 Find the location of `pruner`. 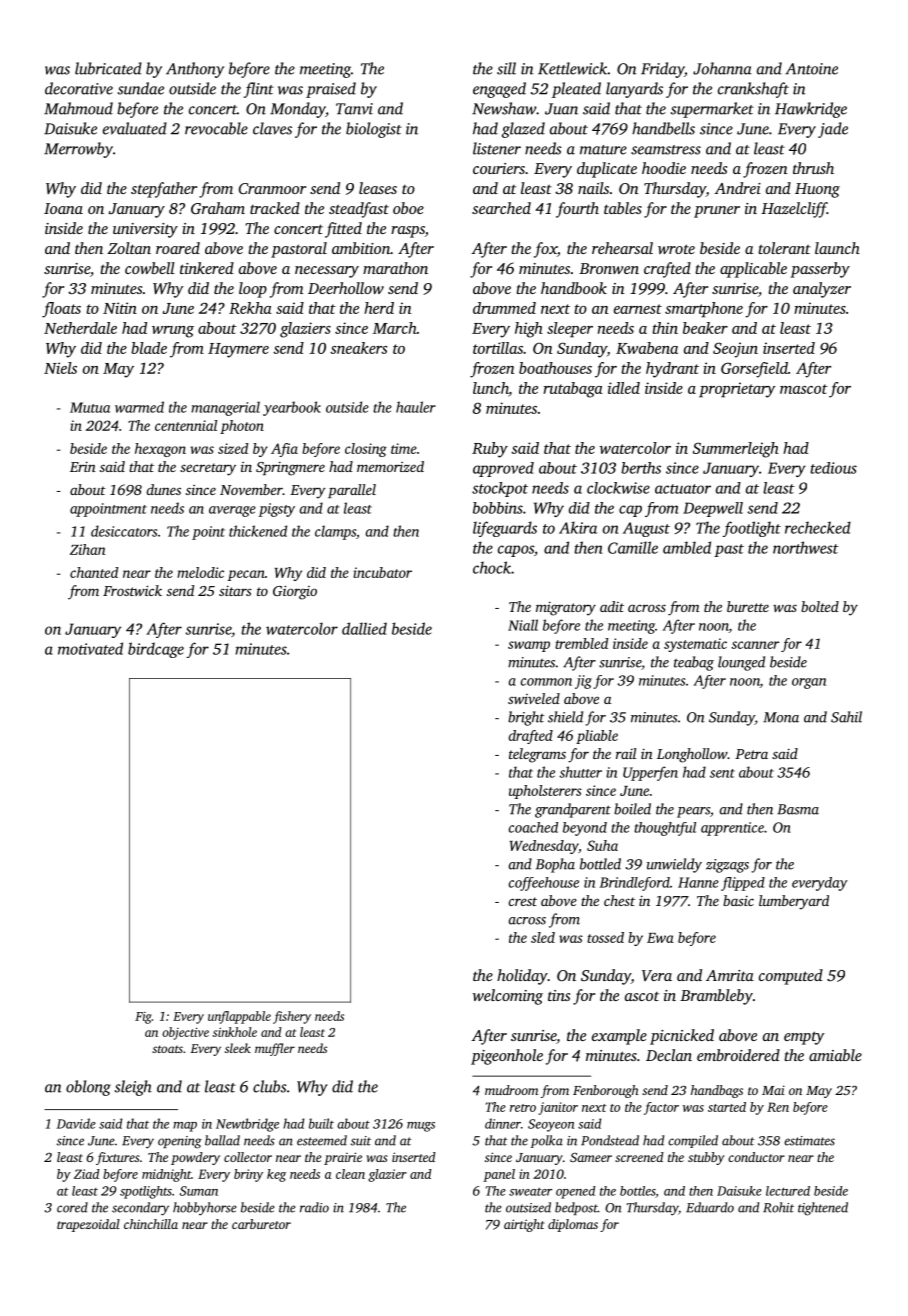

pruner is located at coordinates (717, 212).
